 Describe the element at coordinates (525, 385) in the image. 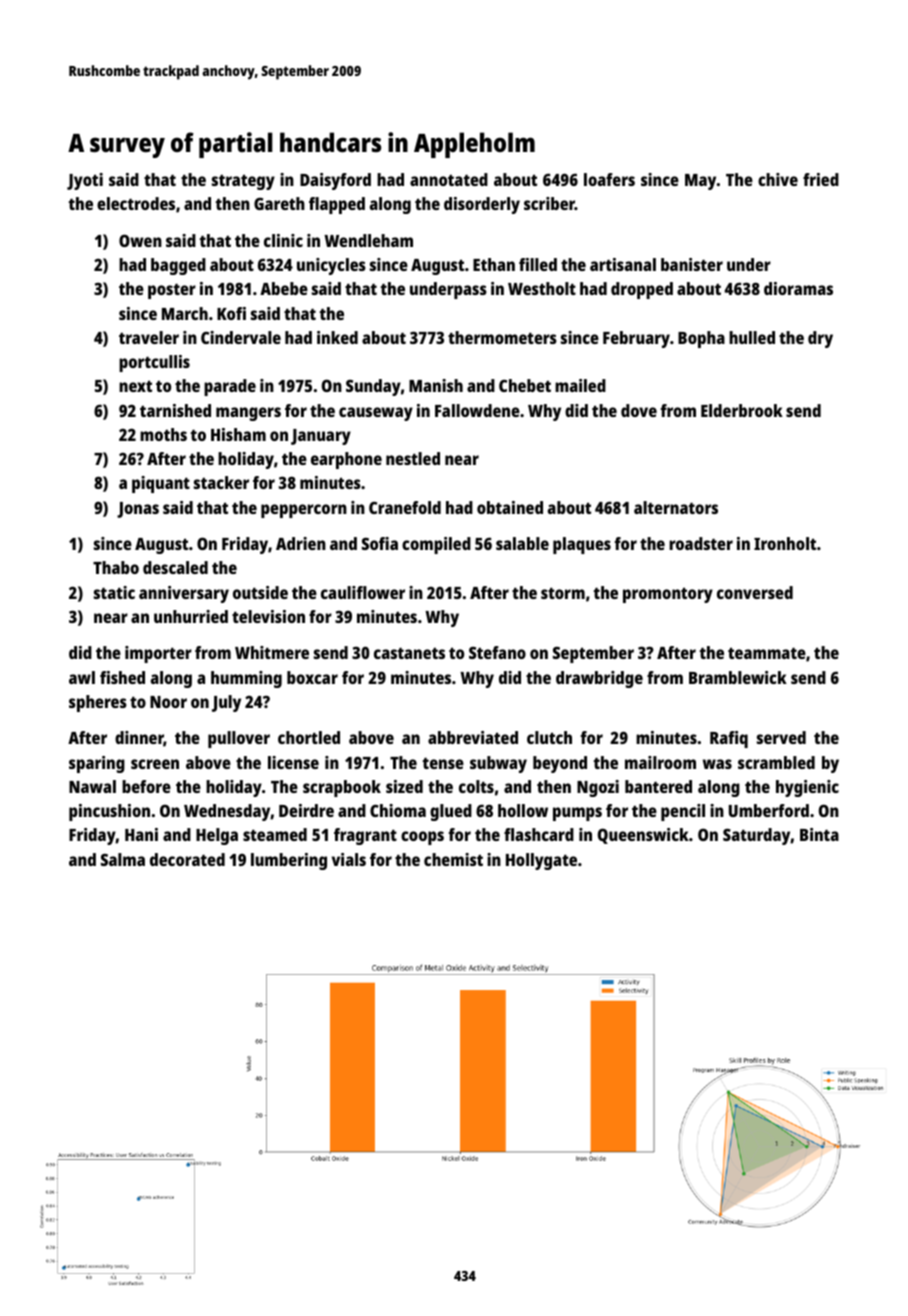

I see `Chebet` at that location.
